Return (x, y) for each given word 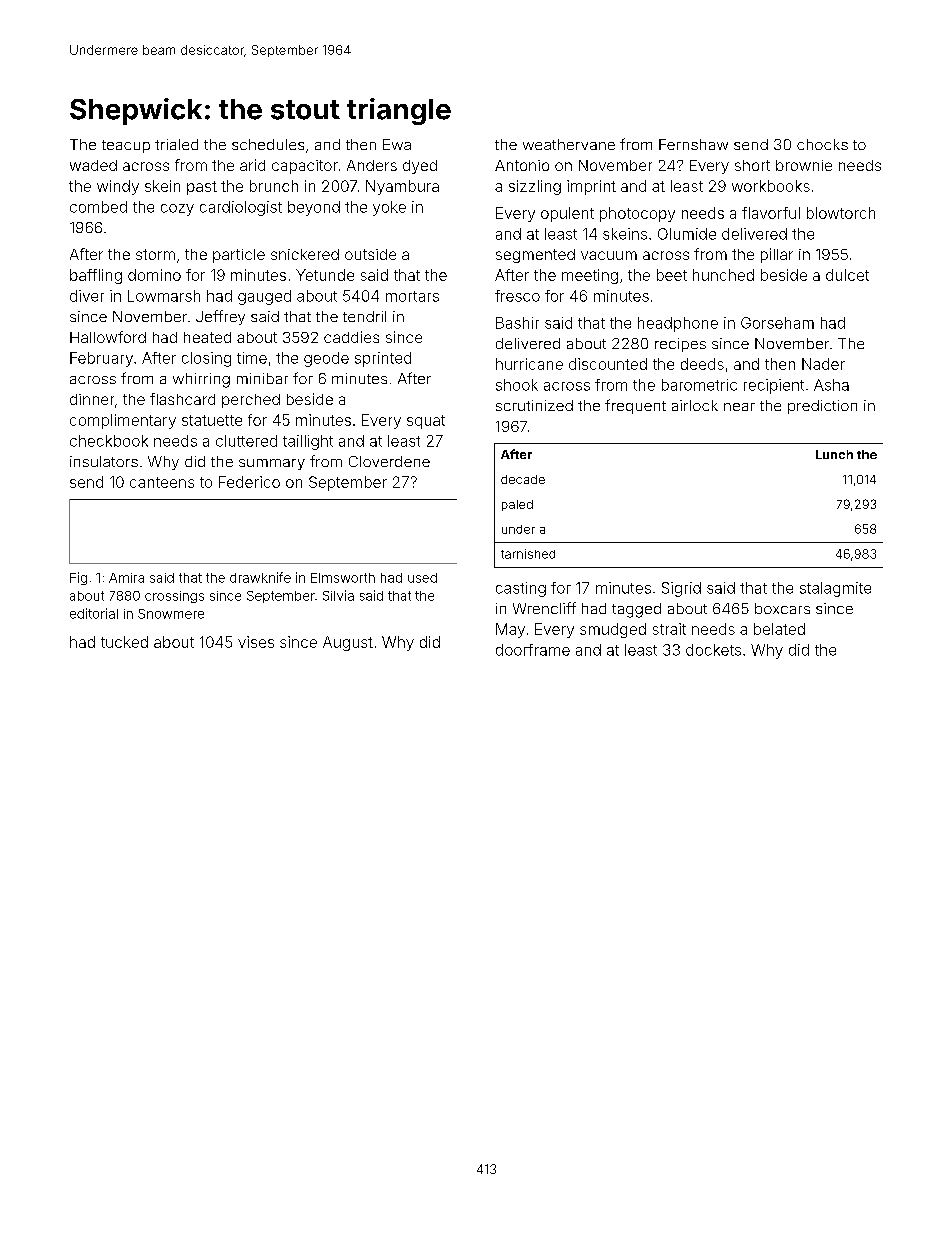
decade (523, 479)
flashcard (182, 399)
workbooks (771, 186)
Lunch (834, 454)
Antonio (522, 165)
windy (118, 187)
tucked (124, 642)
